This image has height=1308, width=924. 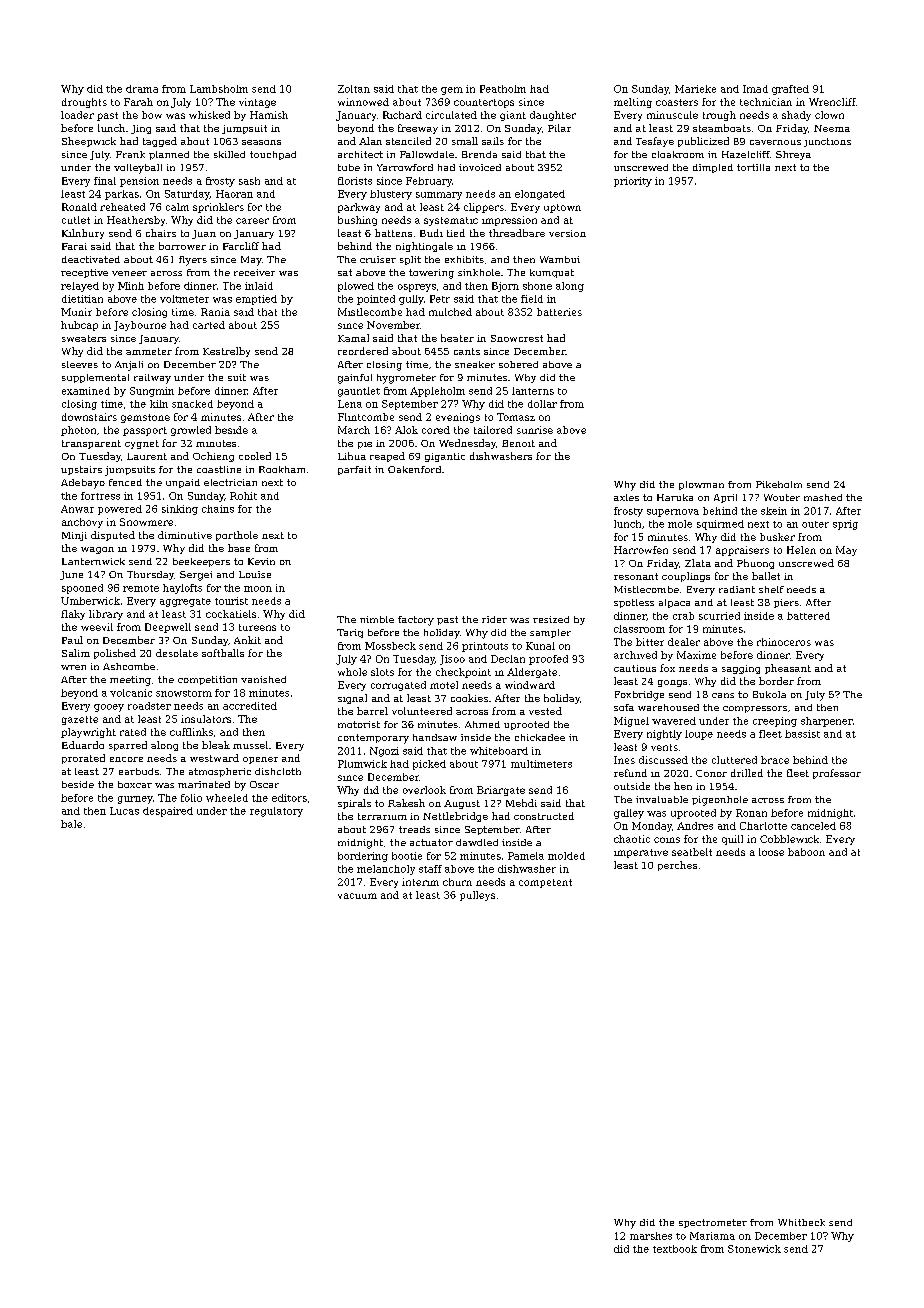 I want to click on vacuum, so click(x=357, y=896).
